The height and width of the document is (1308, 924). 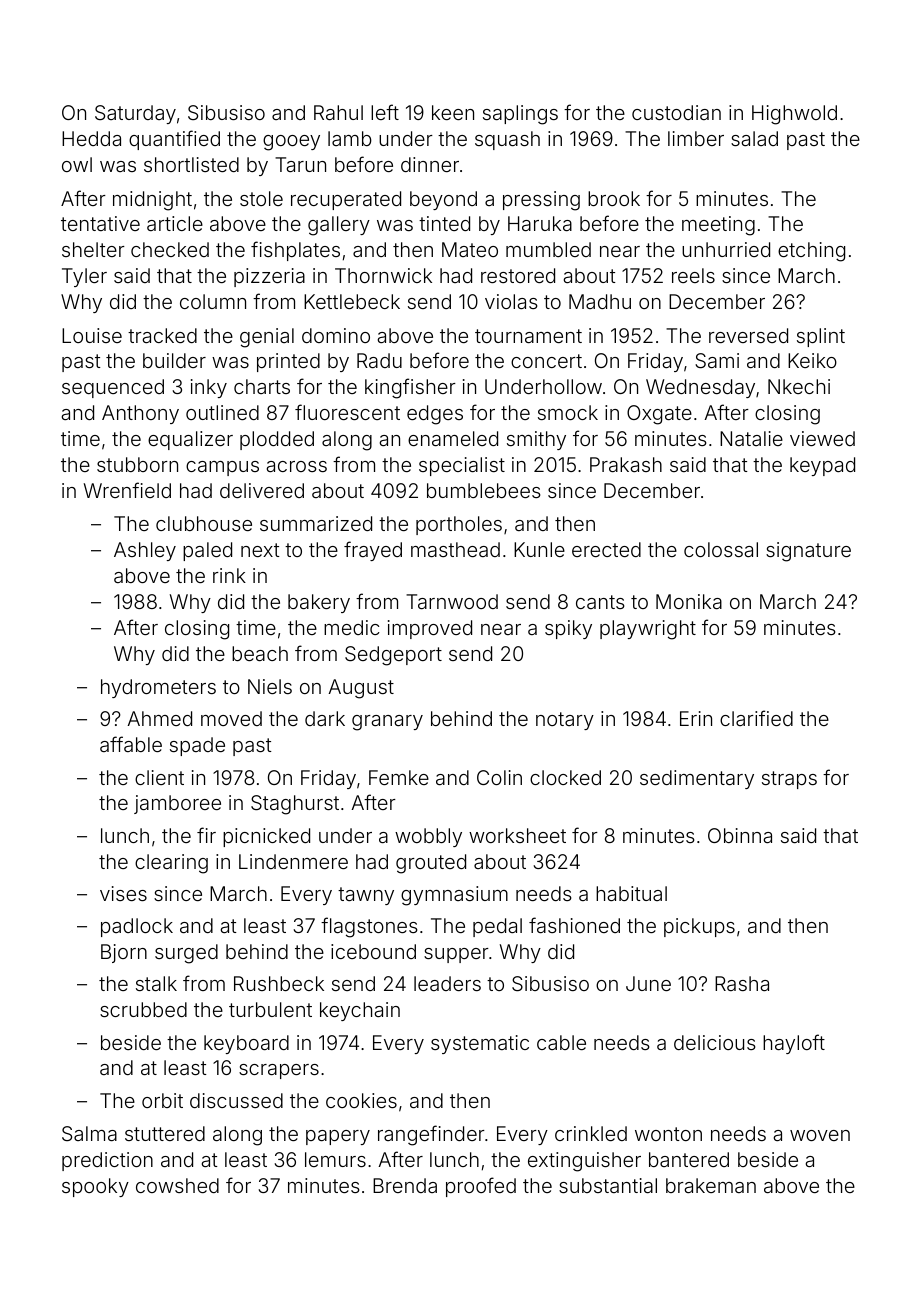 What do you see at coordinates (145, 551) in the document?
I see `Ashley` at bounding box center [145, 551].
